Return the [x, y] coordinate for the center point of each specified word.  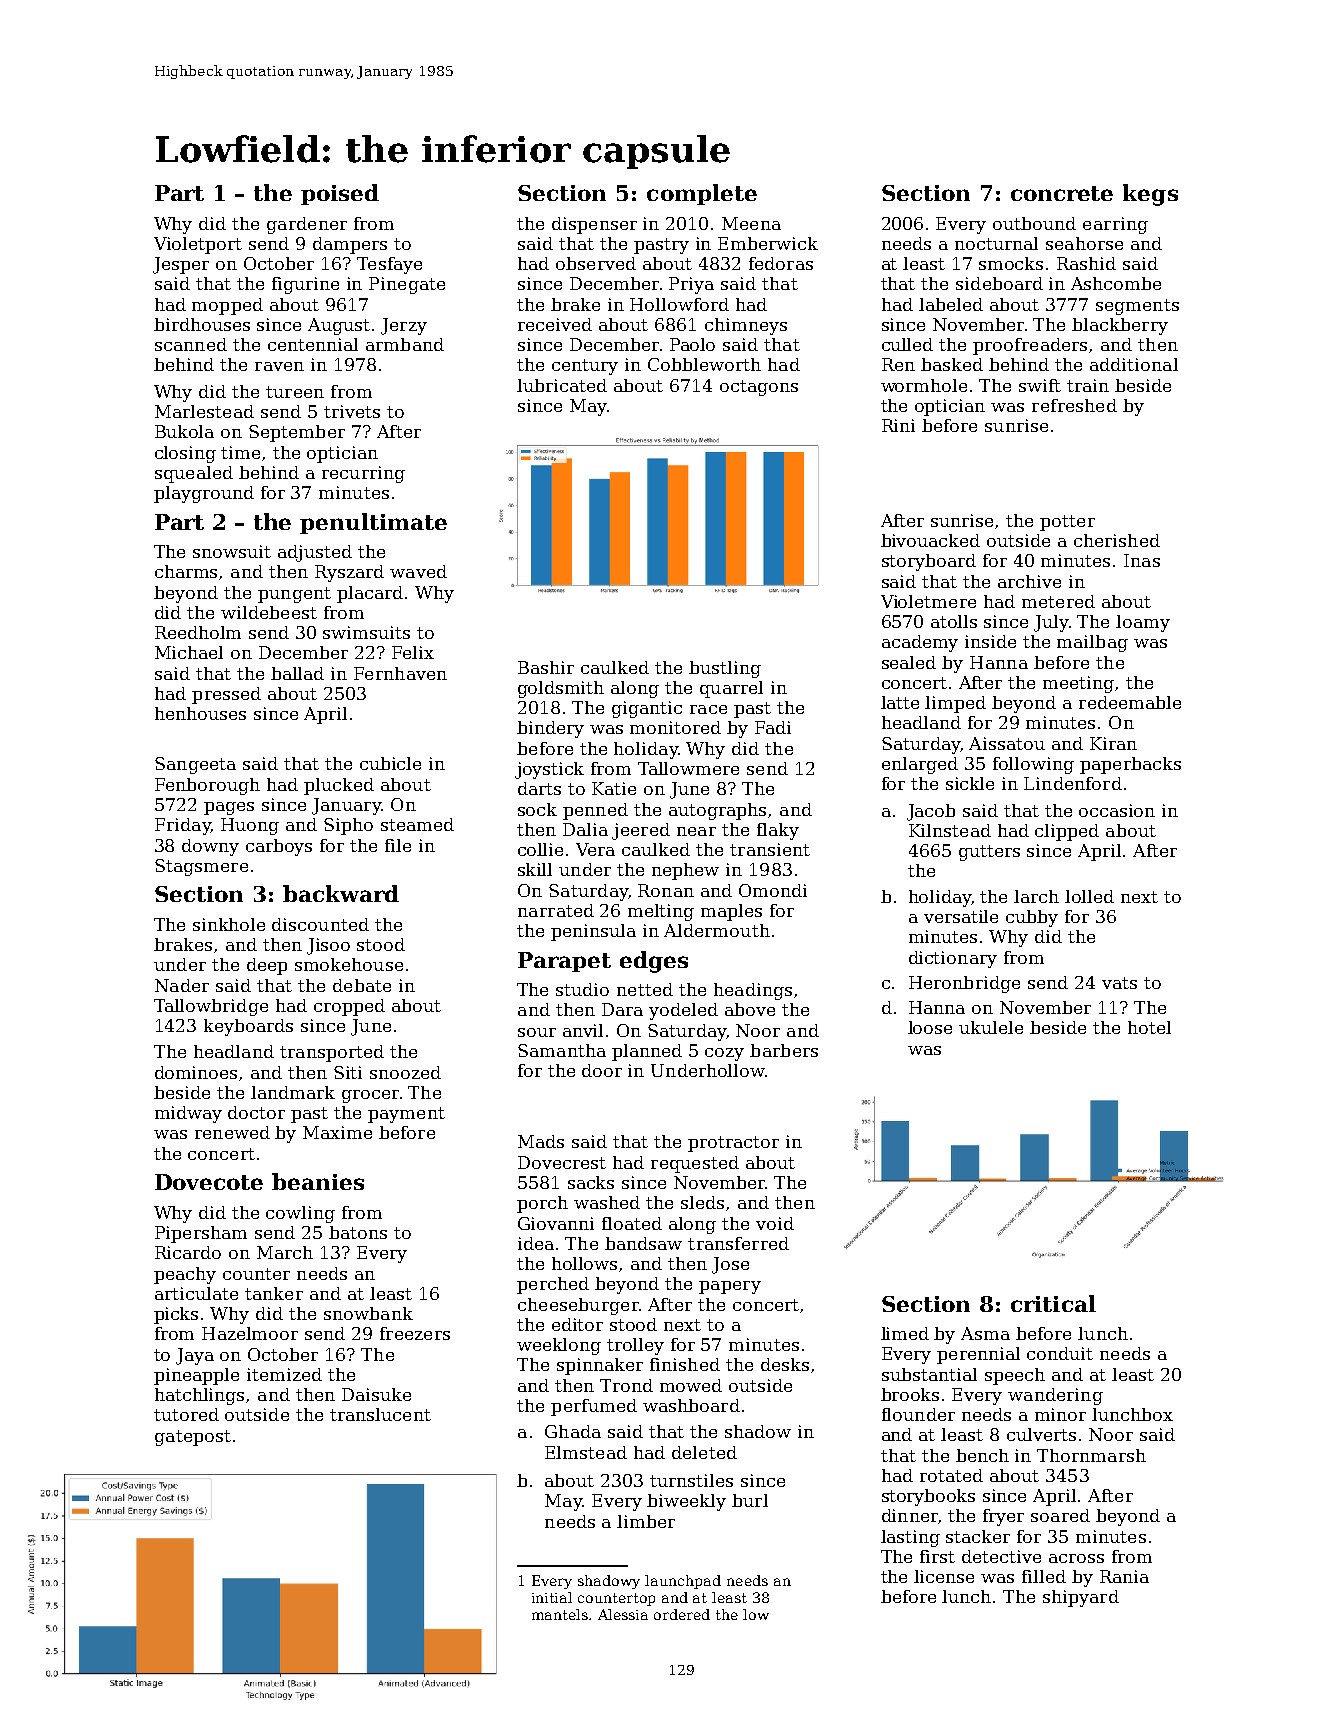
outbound [1034, 223]
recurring [363, 474]
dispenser [594, 225]
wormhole [924, 385]
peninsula [593, 932]
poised [340, 194]
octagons [759, 388]
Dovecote [209, 1182]
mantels [560, 1614]
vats [1119, 983]
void [775, 1223]
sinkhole [229, 924]
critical [1053, 1303]
